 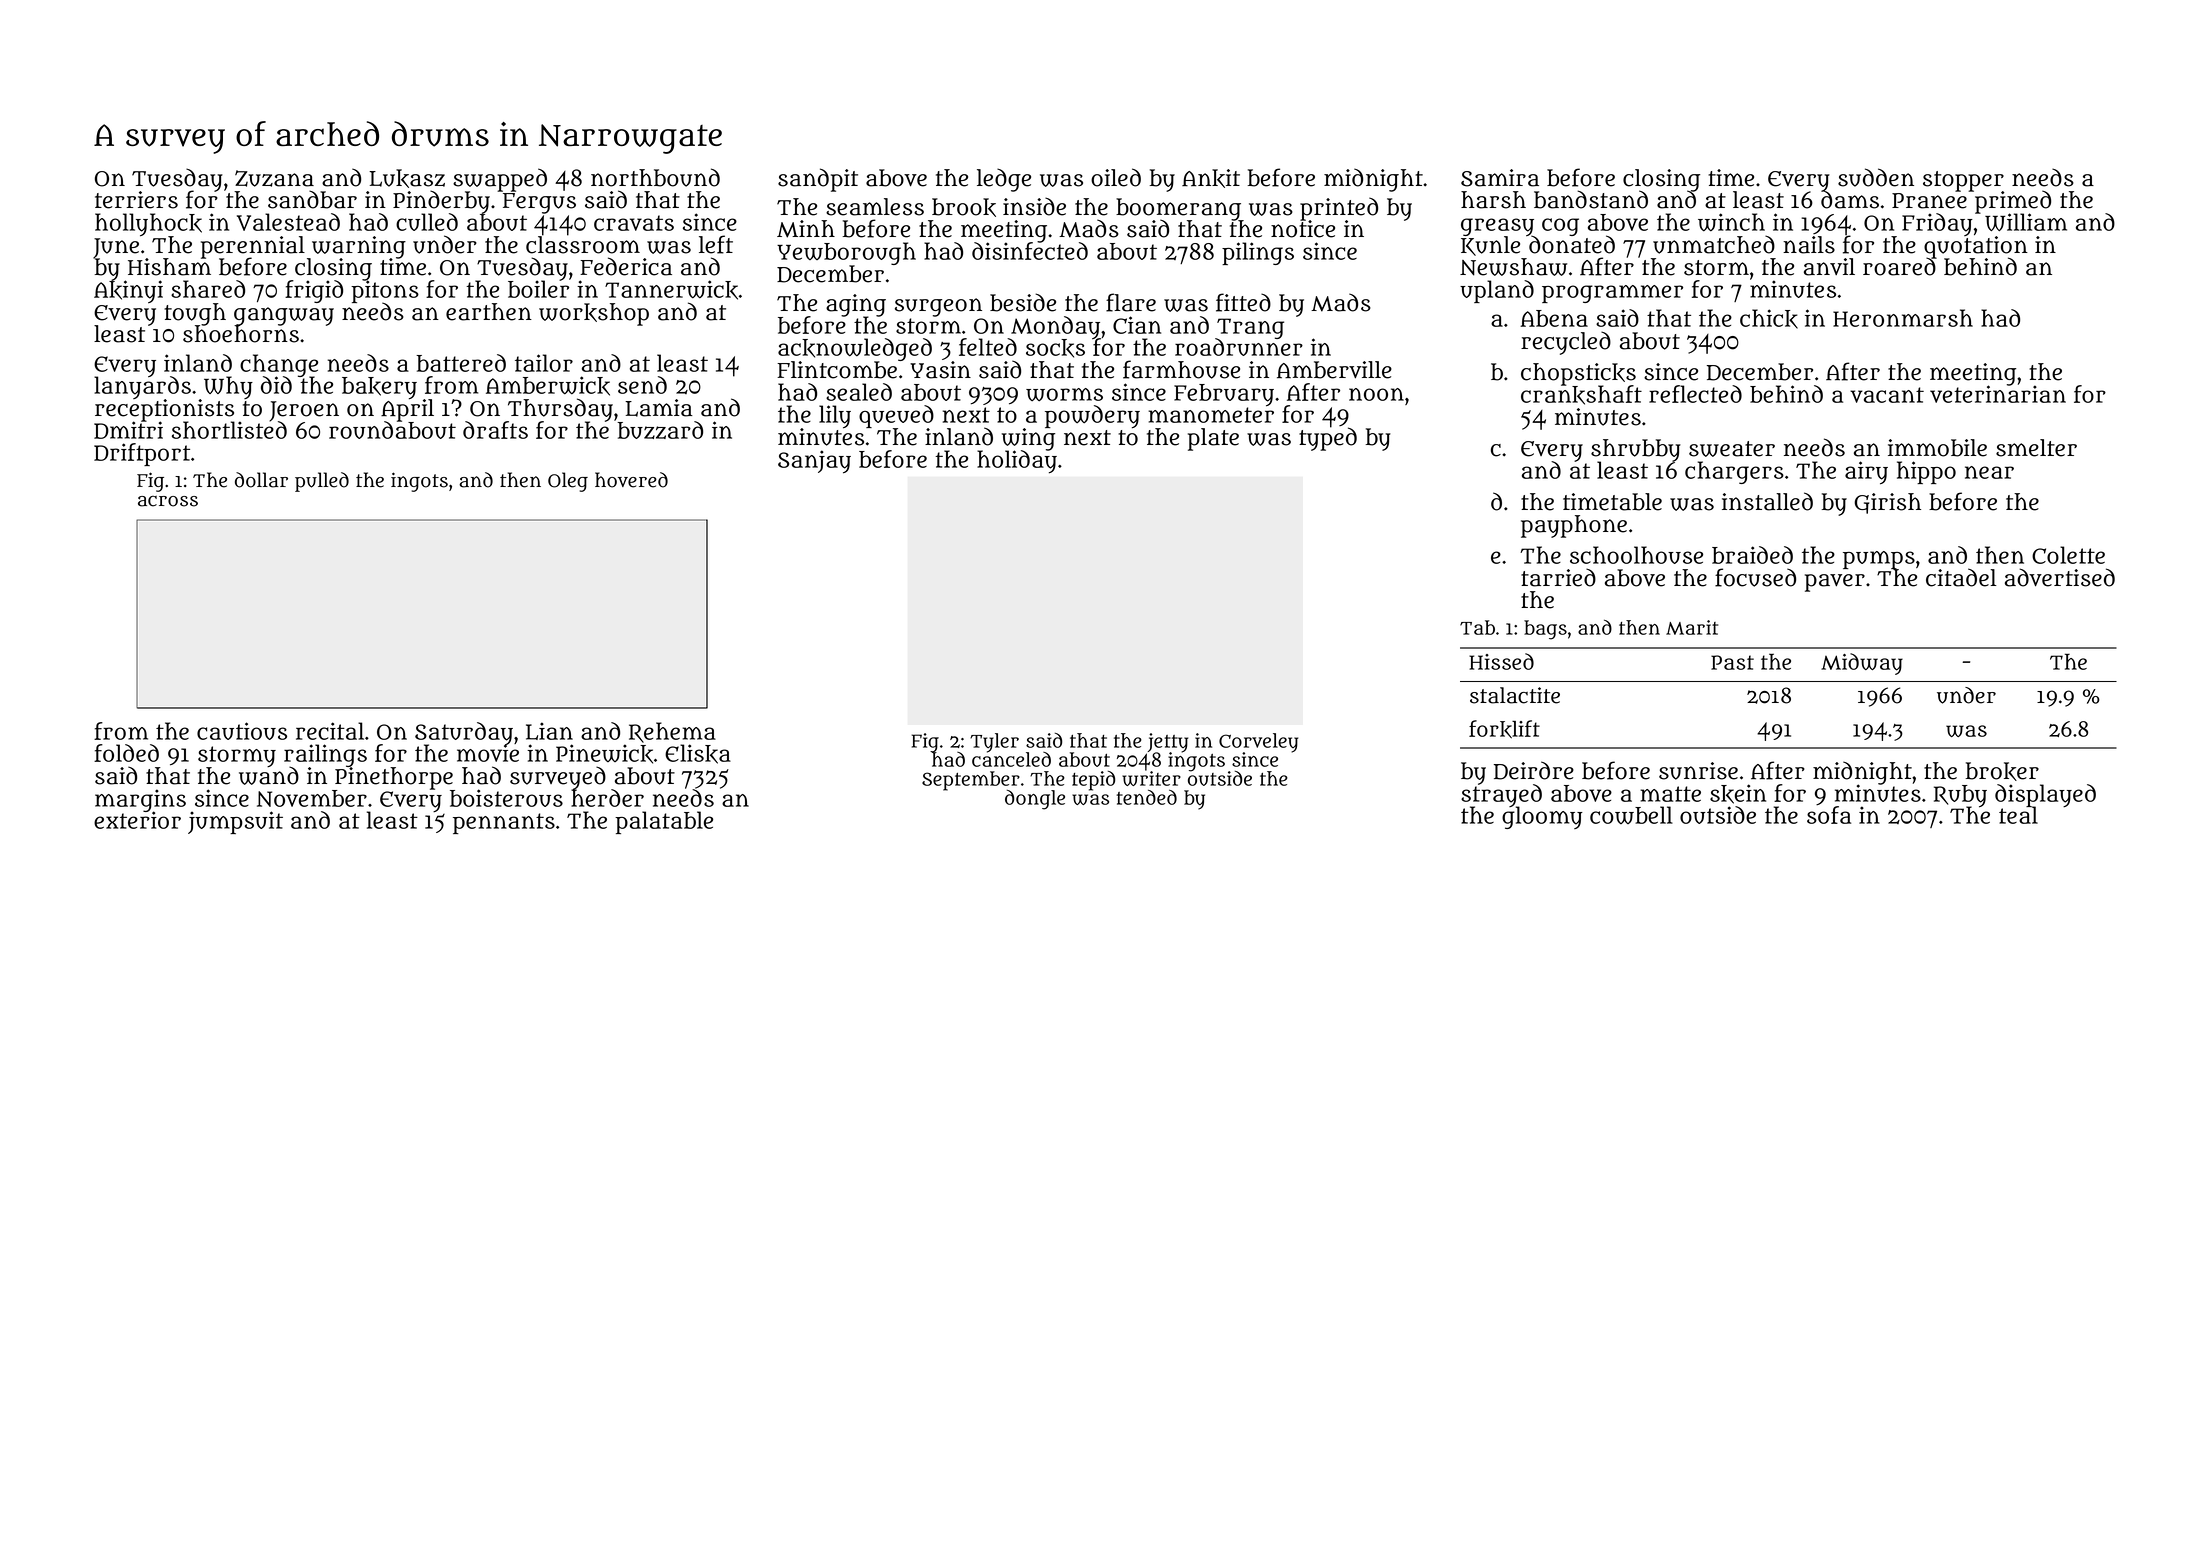 What do you see at coordinates (549, 731) in the image?
I see `Lian` at bounding box center [549, 731].
